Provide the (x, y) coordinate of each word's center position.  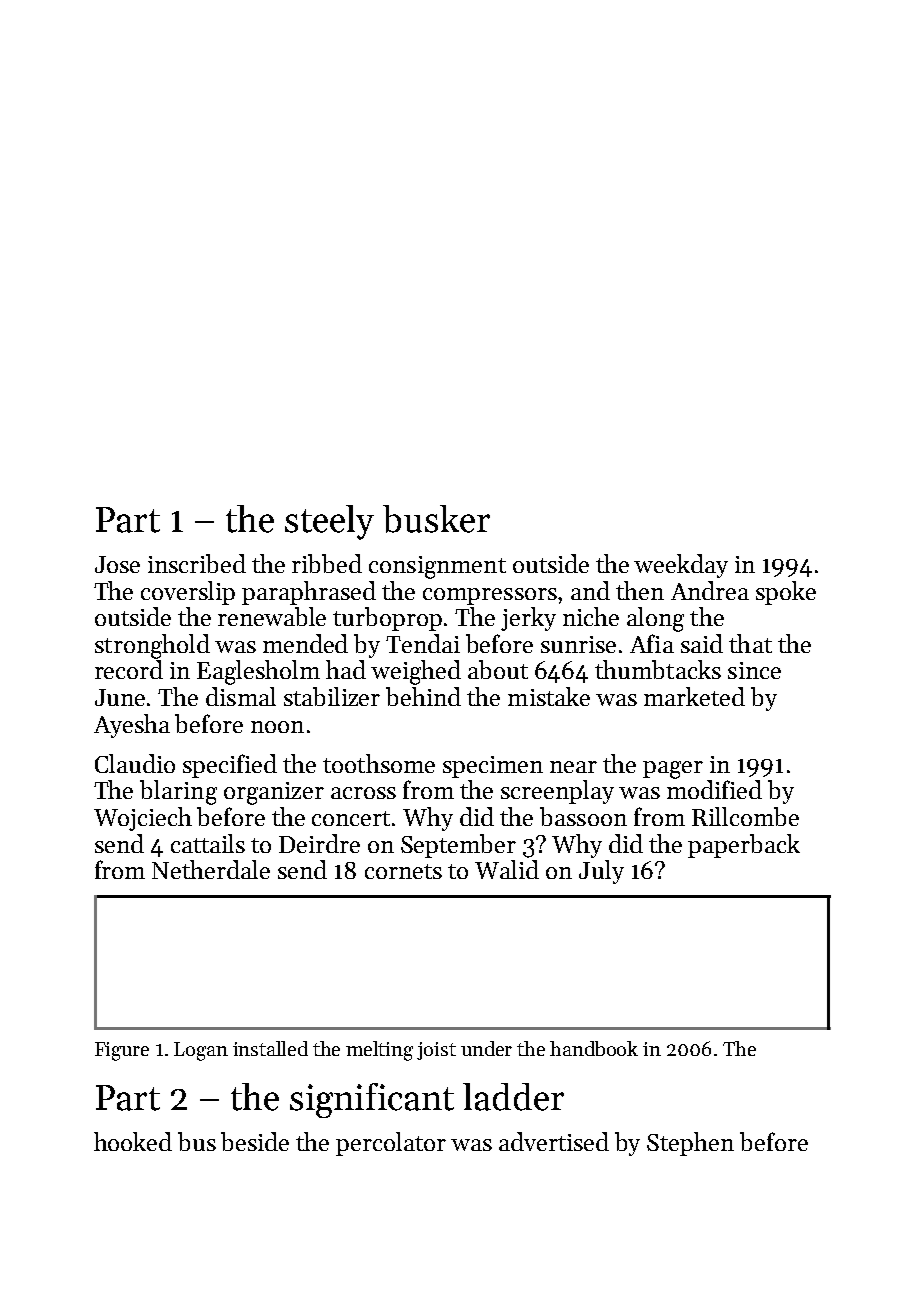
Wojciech (143, 819)
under (486, 1048)
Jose (117, 564)
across (363, 793)
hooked (133, 1141)
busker (436, 519)
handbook (594, 1048)
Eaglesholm (258, 672)
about (498, 669)
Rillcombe (745, 816)
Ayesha (132, 726)
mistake (549, 696)
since (754, 670)
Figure (122, 1051)
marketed (694, 696)
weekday (681, 566)
